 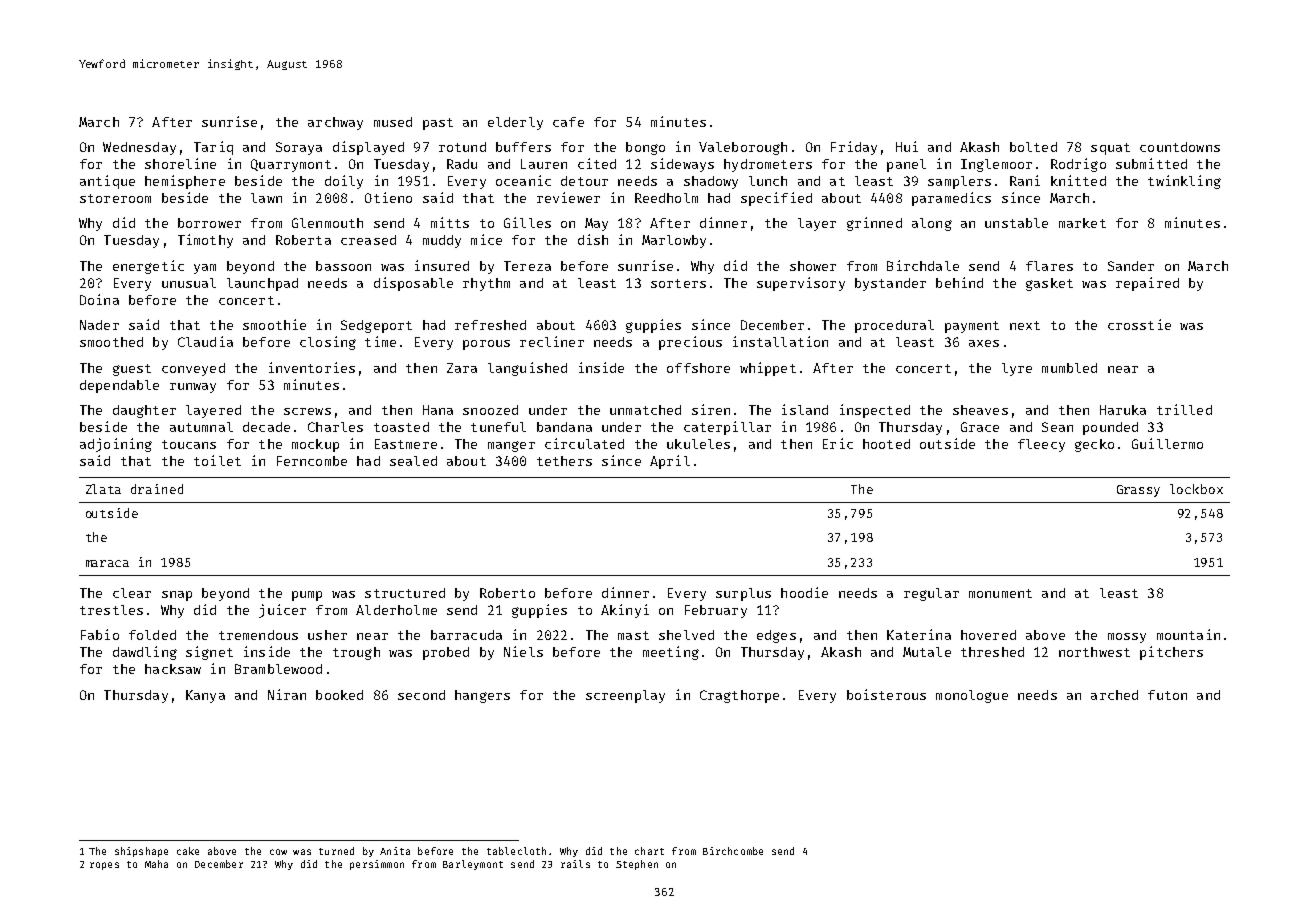 What do you see at coordinates (157, 489) in the image?
I see `drained` at bounding box center [157, 489].
